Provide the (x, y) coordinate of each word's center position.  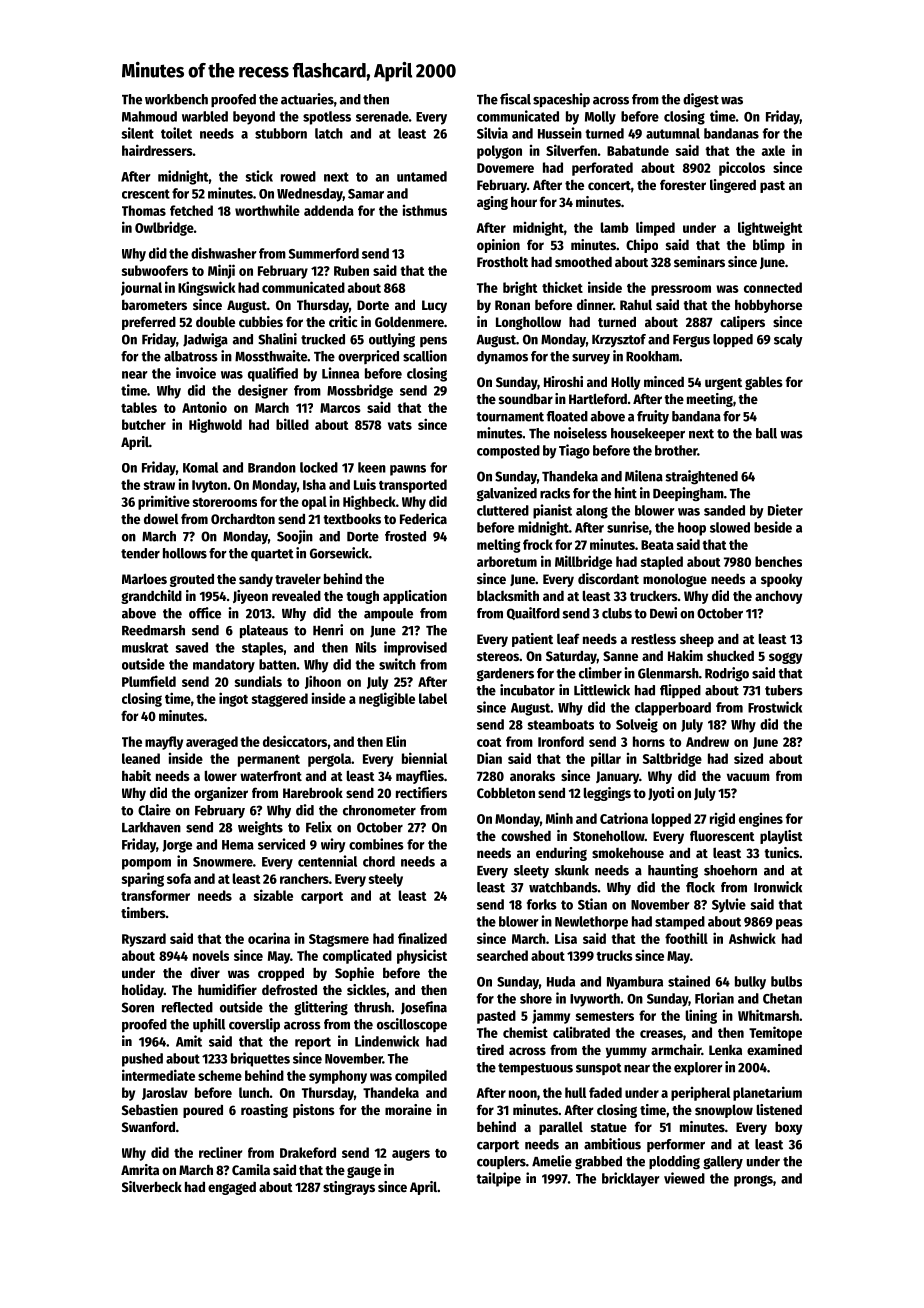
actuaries (307, 99)
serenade (382, 116)
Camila (251, 1169)
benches (778, 561)
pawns (408, 470)
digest (701, 100)
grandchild (151, 597)
